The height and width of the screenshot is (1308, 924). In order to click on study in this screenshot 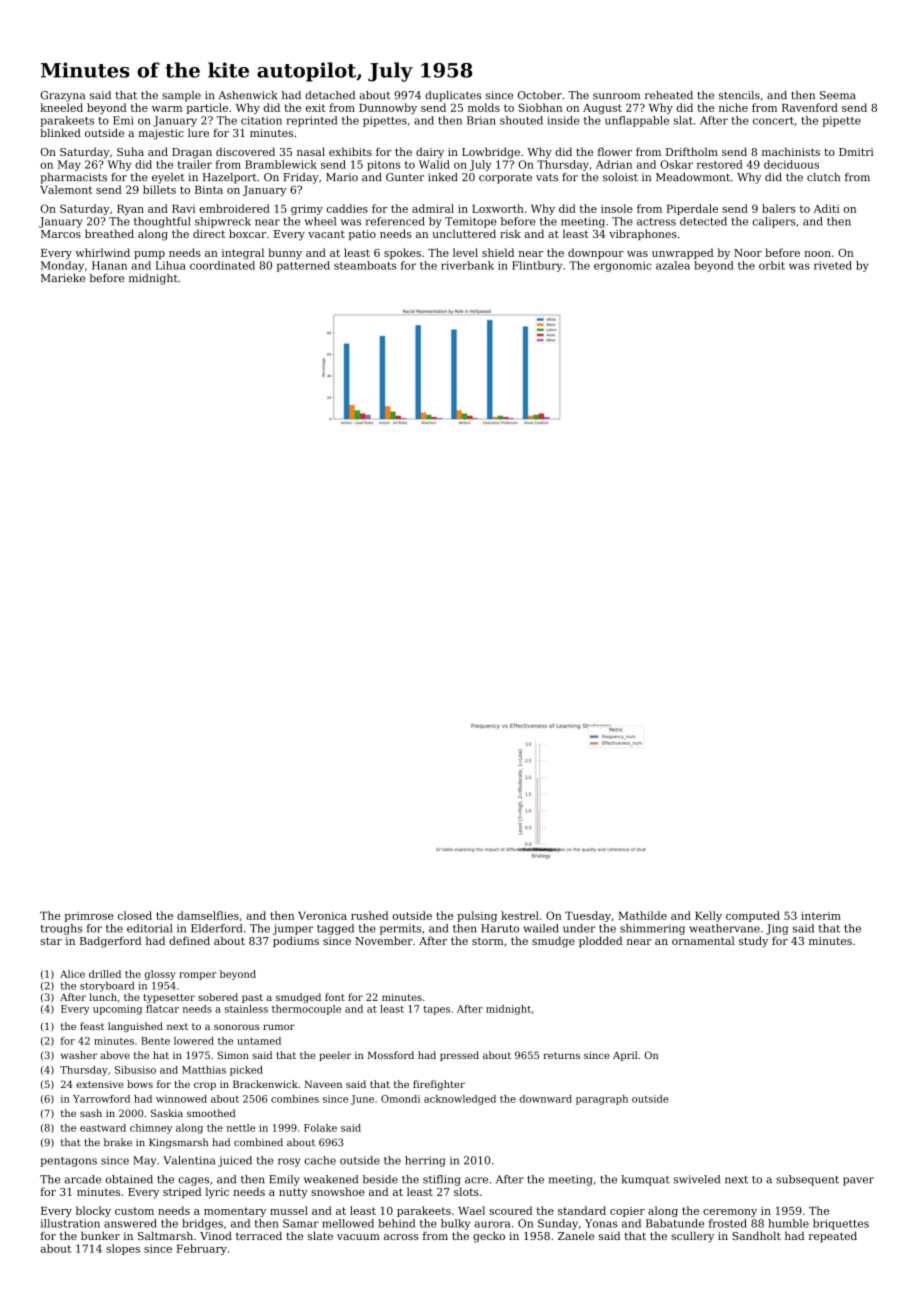, I will do `click(753, 942)`.
